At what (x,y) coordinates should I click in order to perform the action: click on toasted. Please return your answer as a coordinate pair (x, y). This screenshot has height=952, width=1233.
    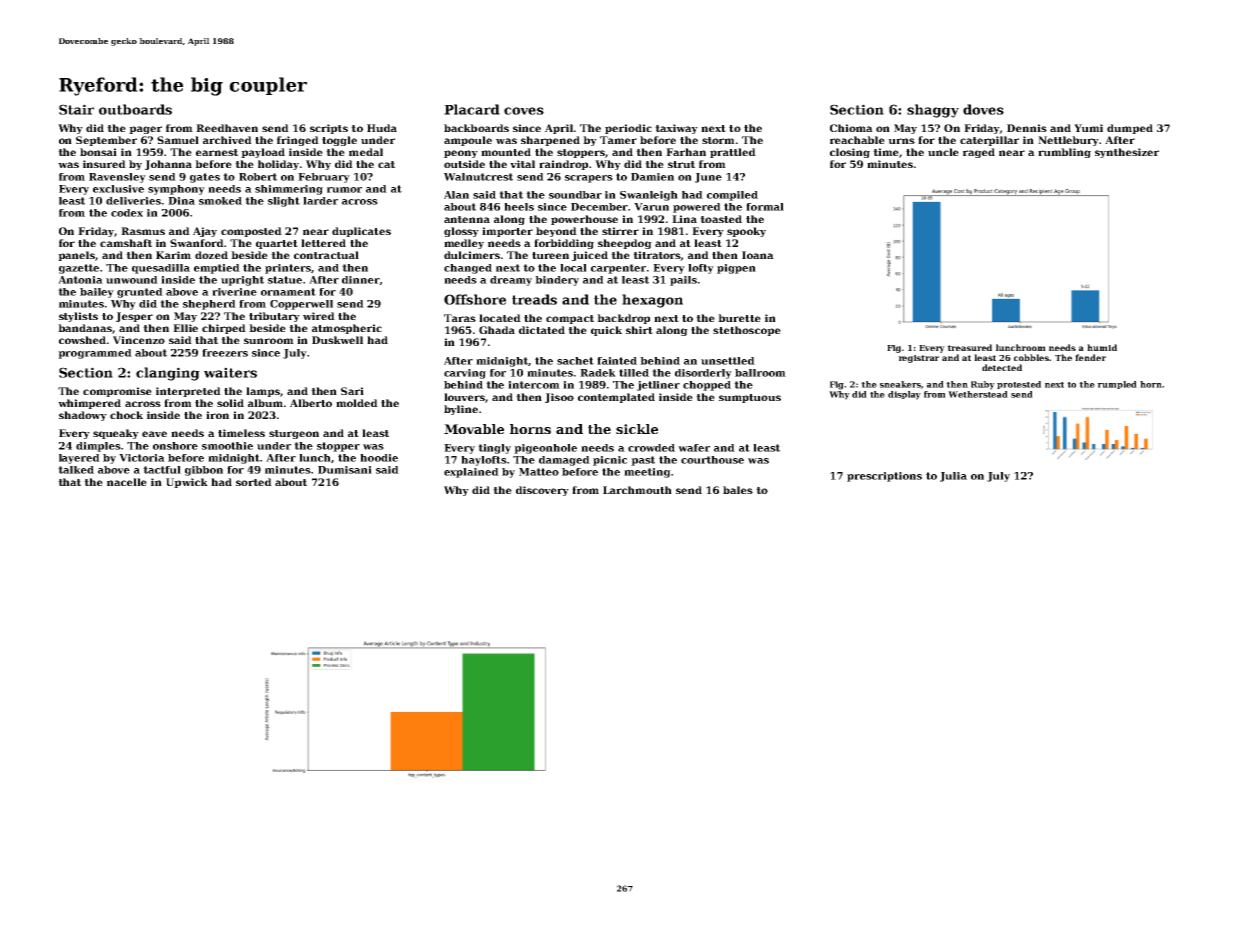
    Looking at the image, I should click on (721, 219).
